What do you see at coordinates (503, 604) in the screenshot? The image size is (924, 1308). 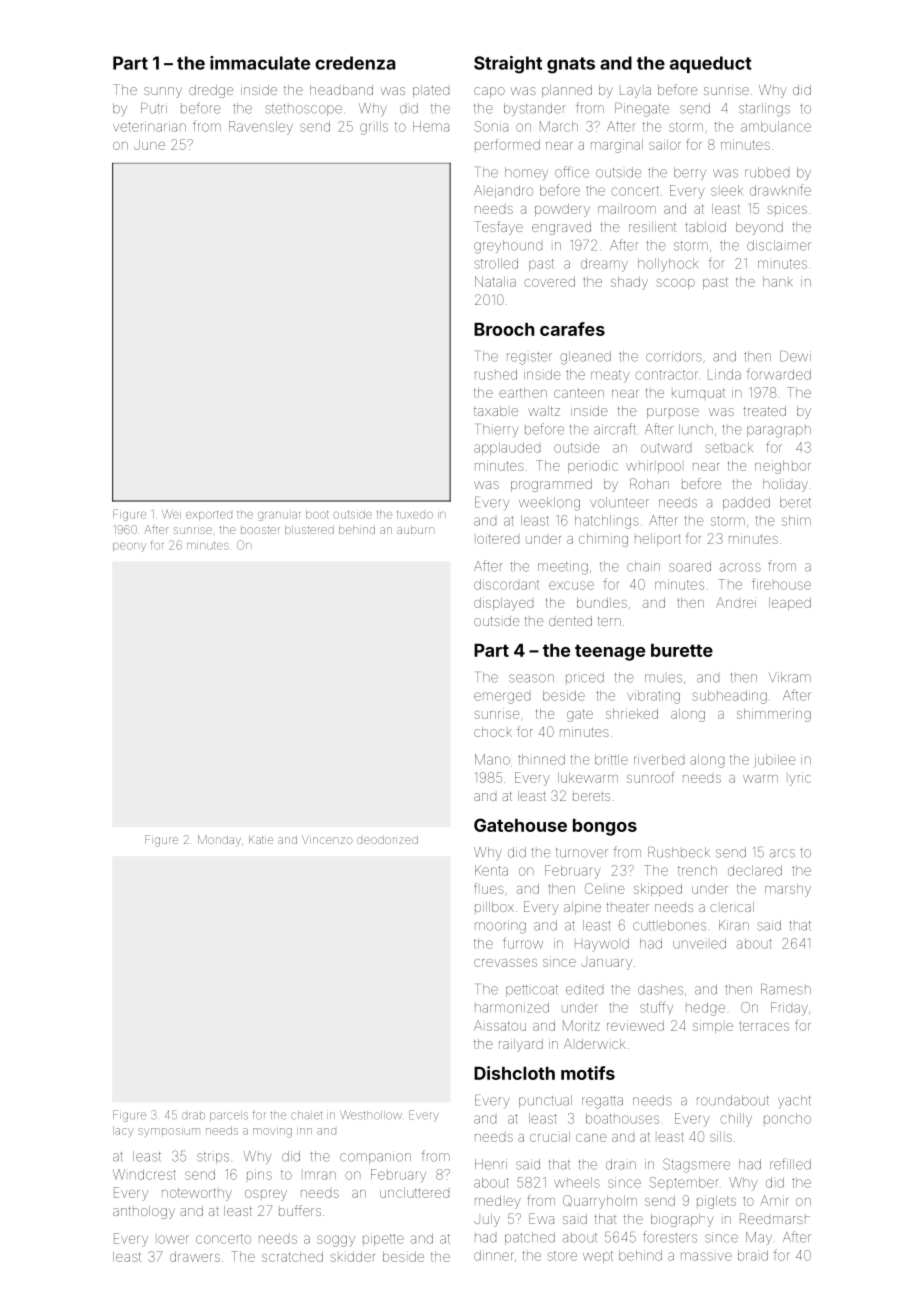 I see `displayed` at bounding box center [503, 604].
